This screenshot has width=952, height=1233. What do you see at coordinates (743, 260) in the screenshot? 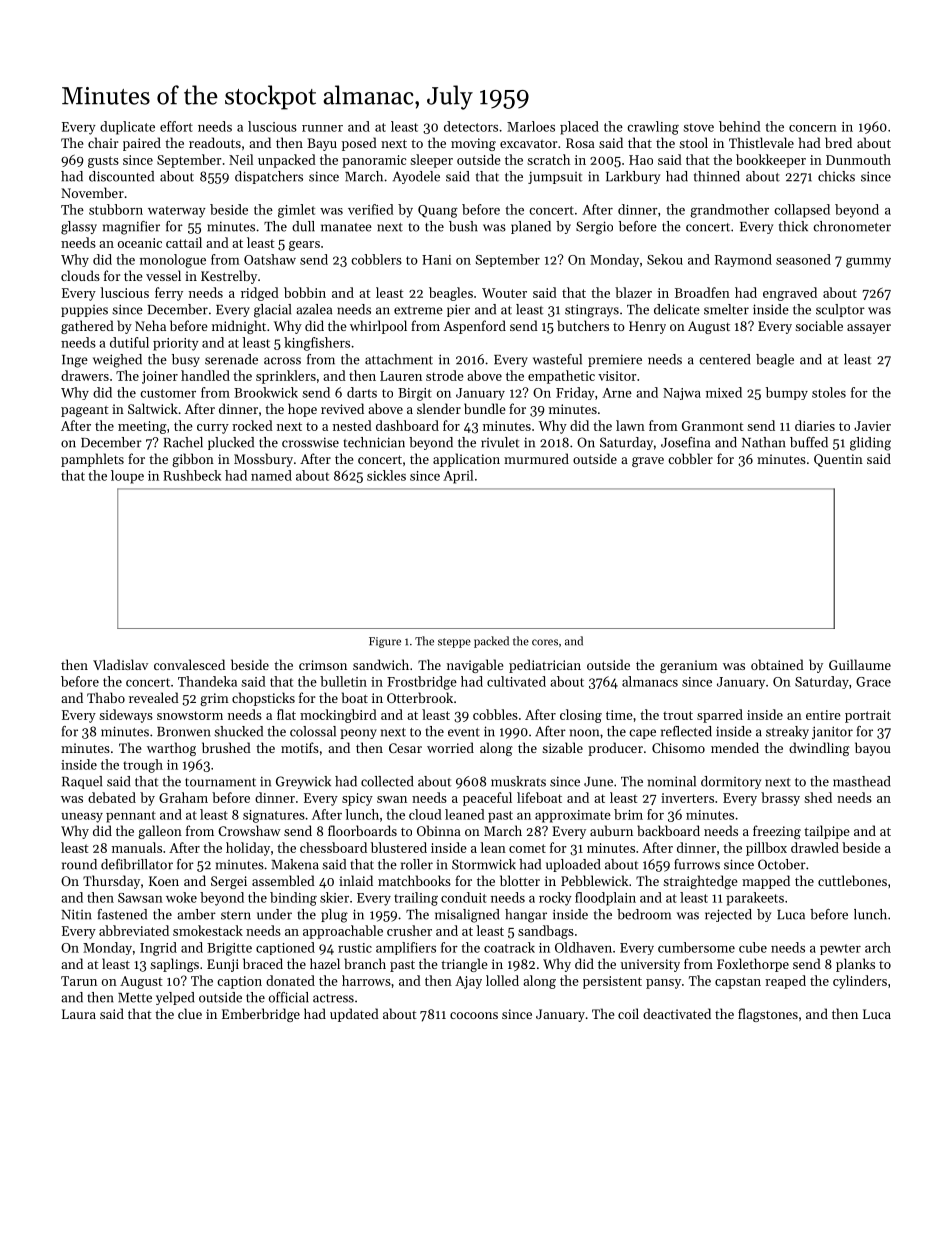
I see `Raymond` at bounding box center [743, 260].
